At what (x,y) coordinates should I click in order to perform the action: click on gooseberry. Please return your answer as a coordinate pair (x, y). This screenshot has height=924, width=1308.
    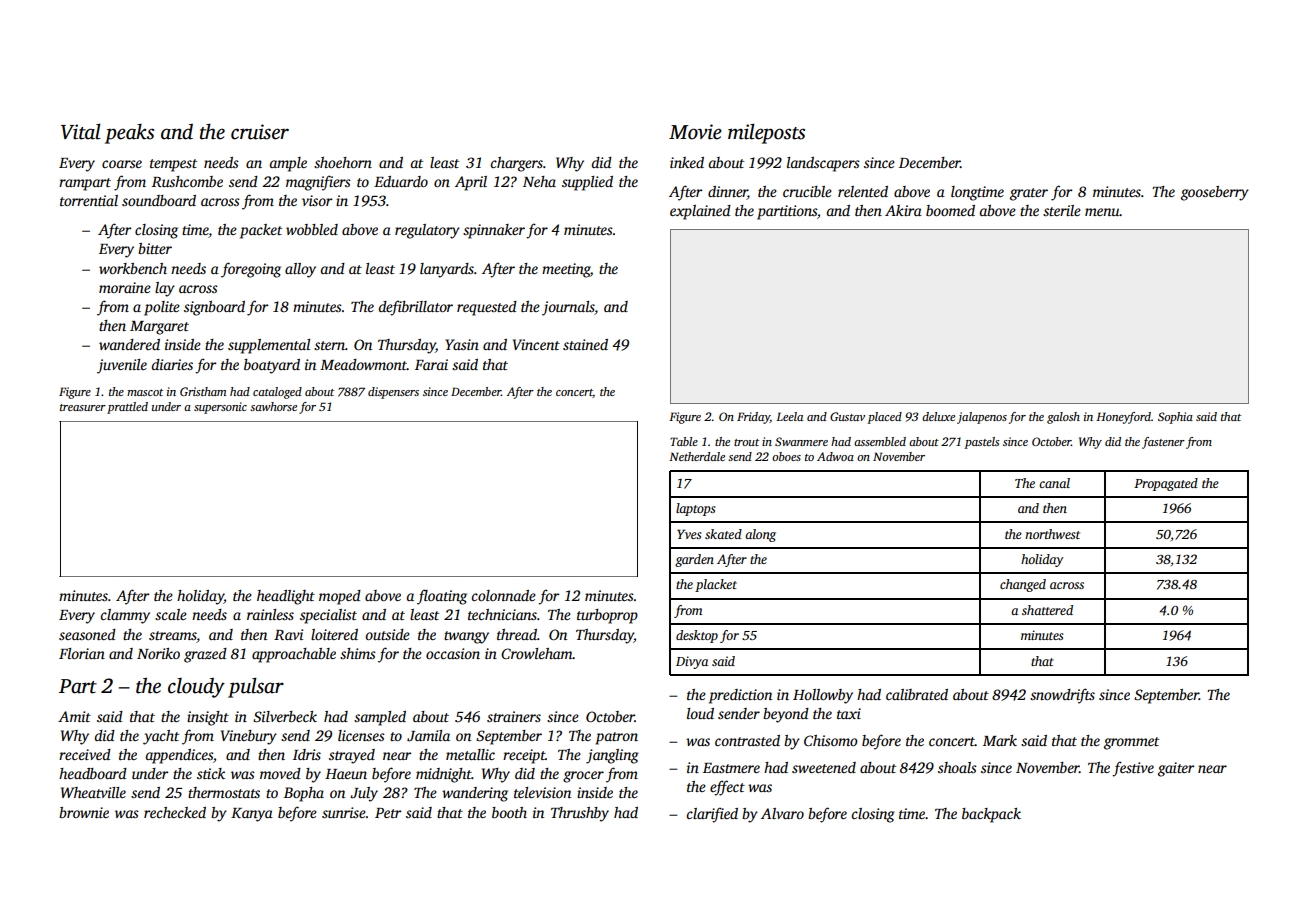
    Looking at the image, I should click on (1215, 193).
